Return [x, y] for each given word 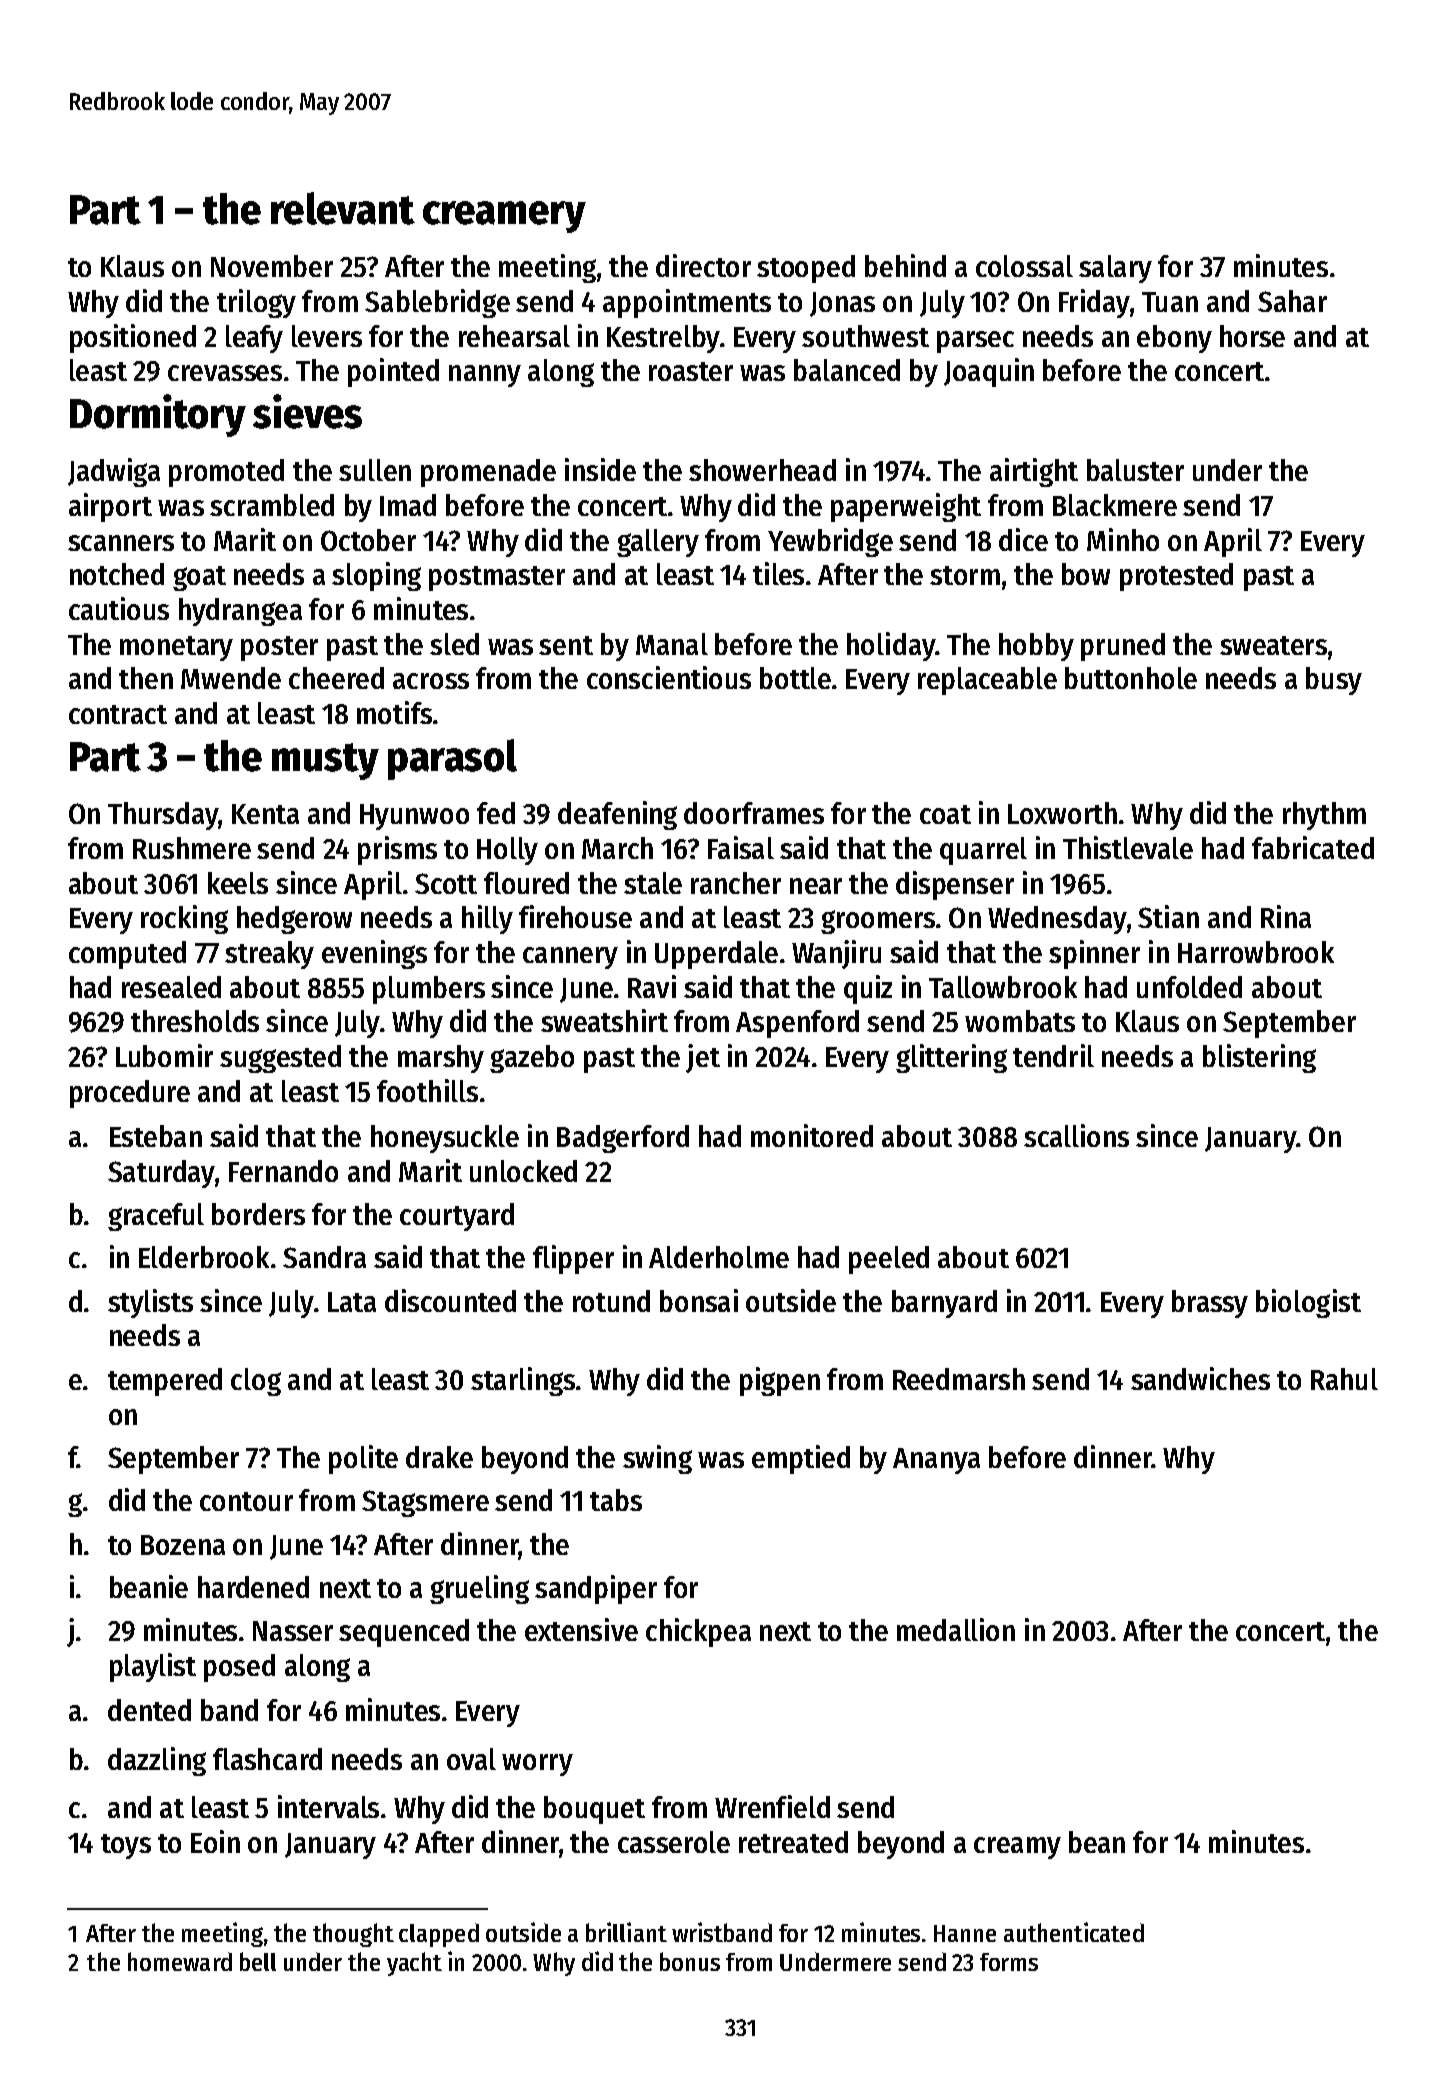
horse [1252, 336]
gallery [658, 543]
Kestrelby [663, 339]
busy [1334, 681]
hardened [253, 1587]
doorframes [754, 813]
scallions [1076, 1135]
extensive [581, 1629]
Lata [352, 1302]
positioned [133, 338]
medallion [956, 1629]
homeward [180, 1961]
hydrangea [240, 612]
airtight [1034, 472]
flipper [573, 1259]
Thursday [163, 816]
